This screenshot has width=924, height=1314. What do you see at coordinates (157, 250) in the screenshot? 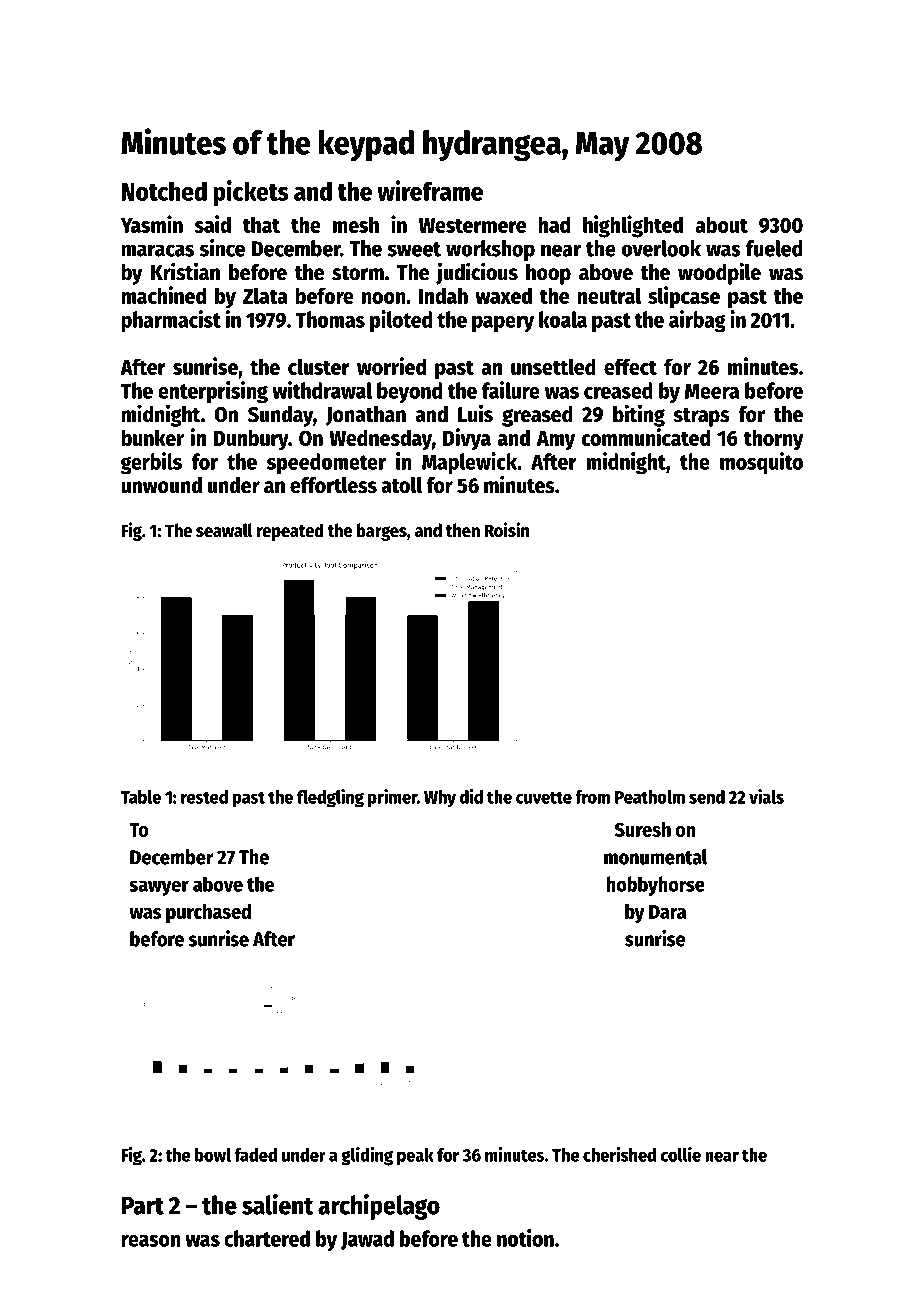
I see `maracas` at bounding box center [157, 250].
